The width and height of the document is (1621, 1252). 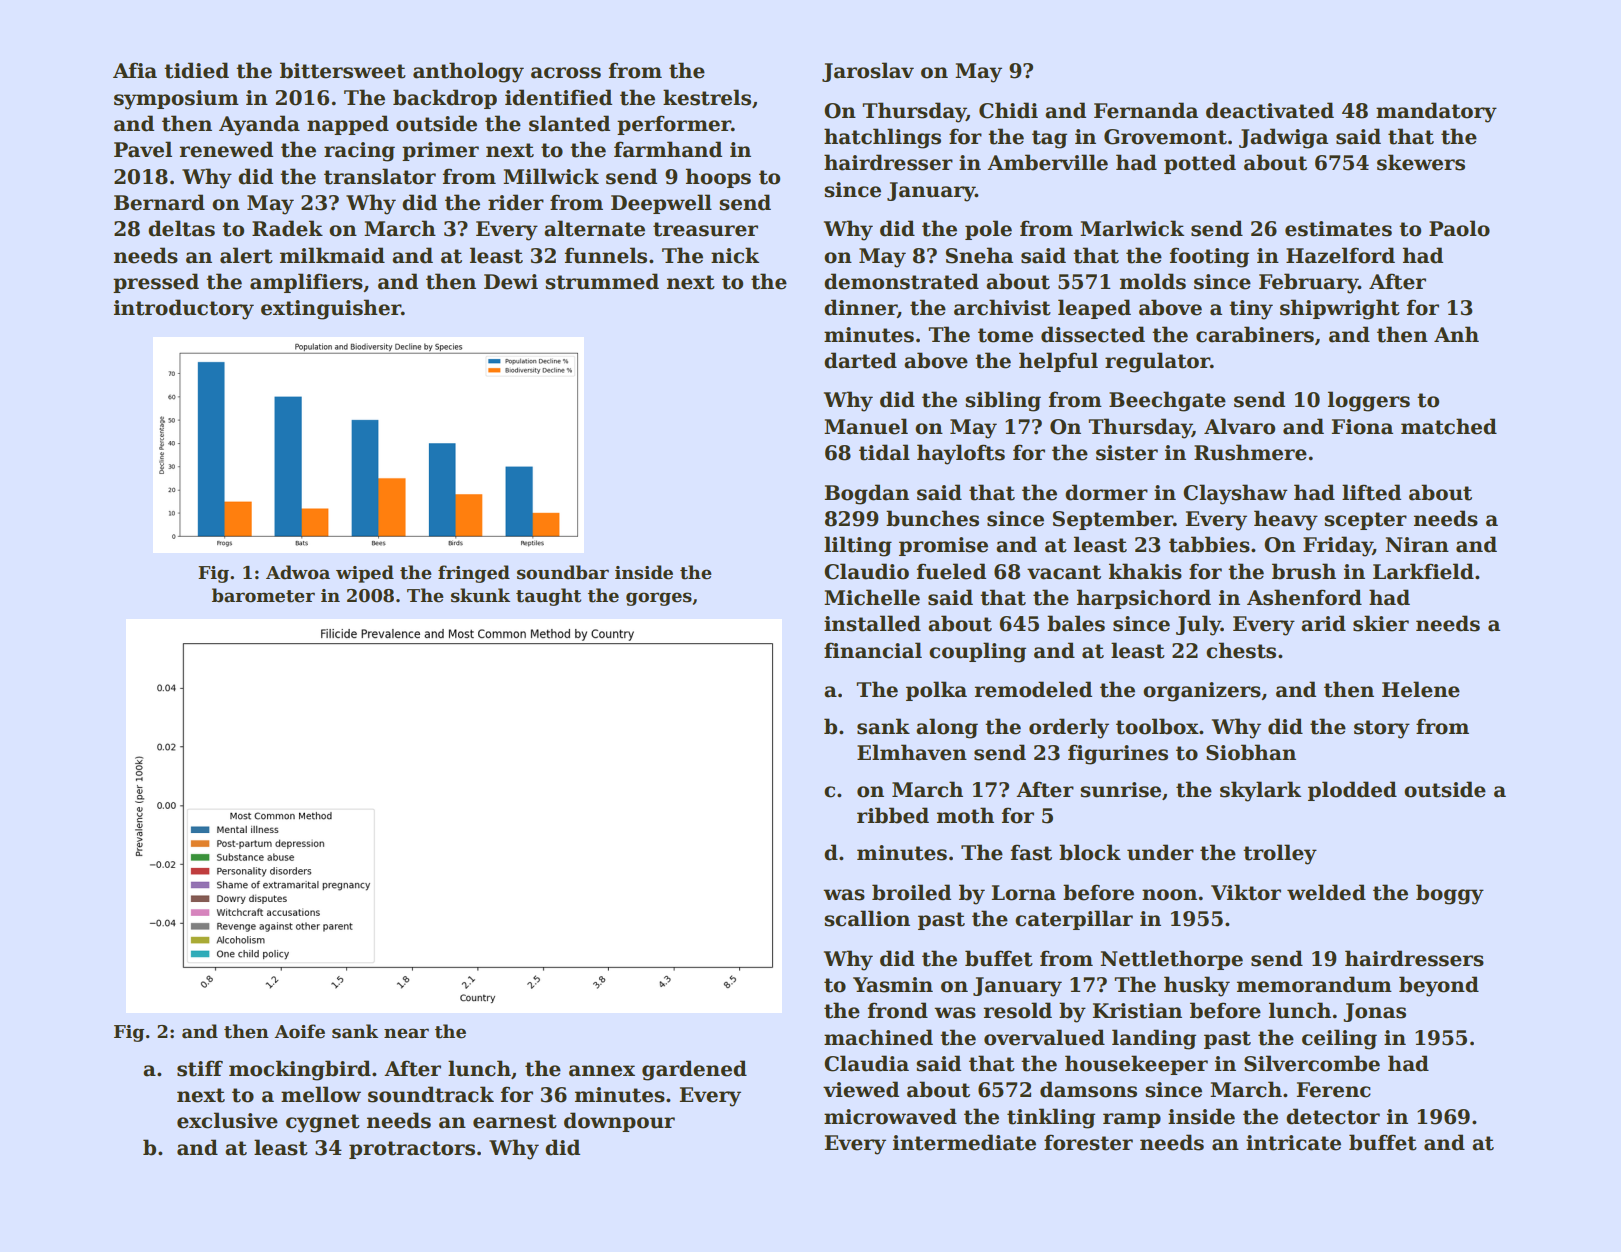 What do you see at coordinates (406, 1033) in the document?
I see `near` at bounding box center [406, 1033].
